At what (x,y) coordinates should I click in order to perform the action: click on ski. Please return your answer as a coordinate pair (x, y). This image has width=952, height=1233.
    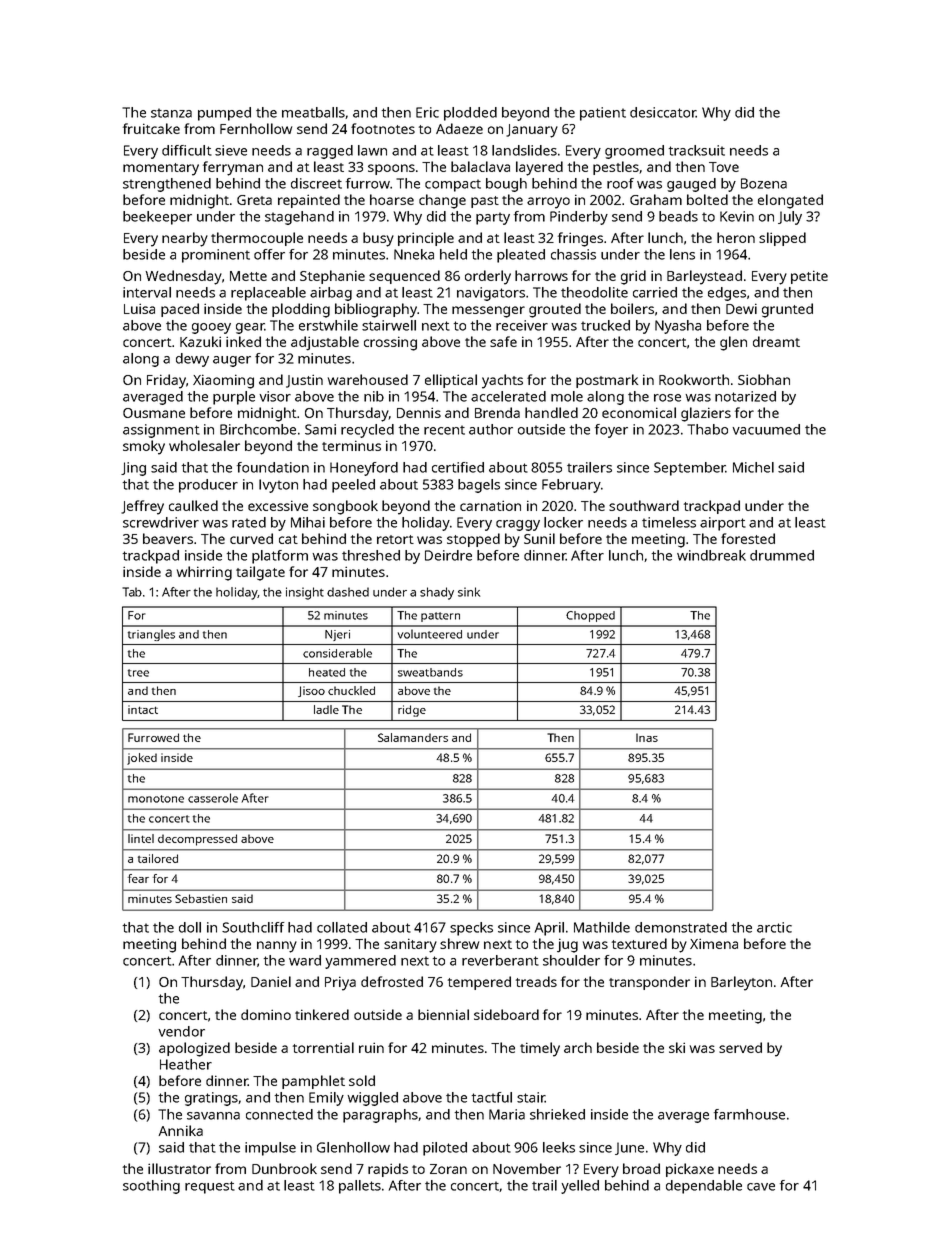
    Looking at the image, I should click on (677, 1047).
